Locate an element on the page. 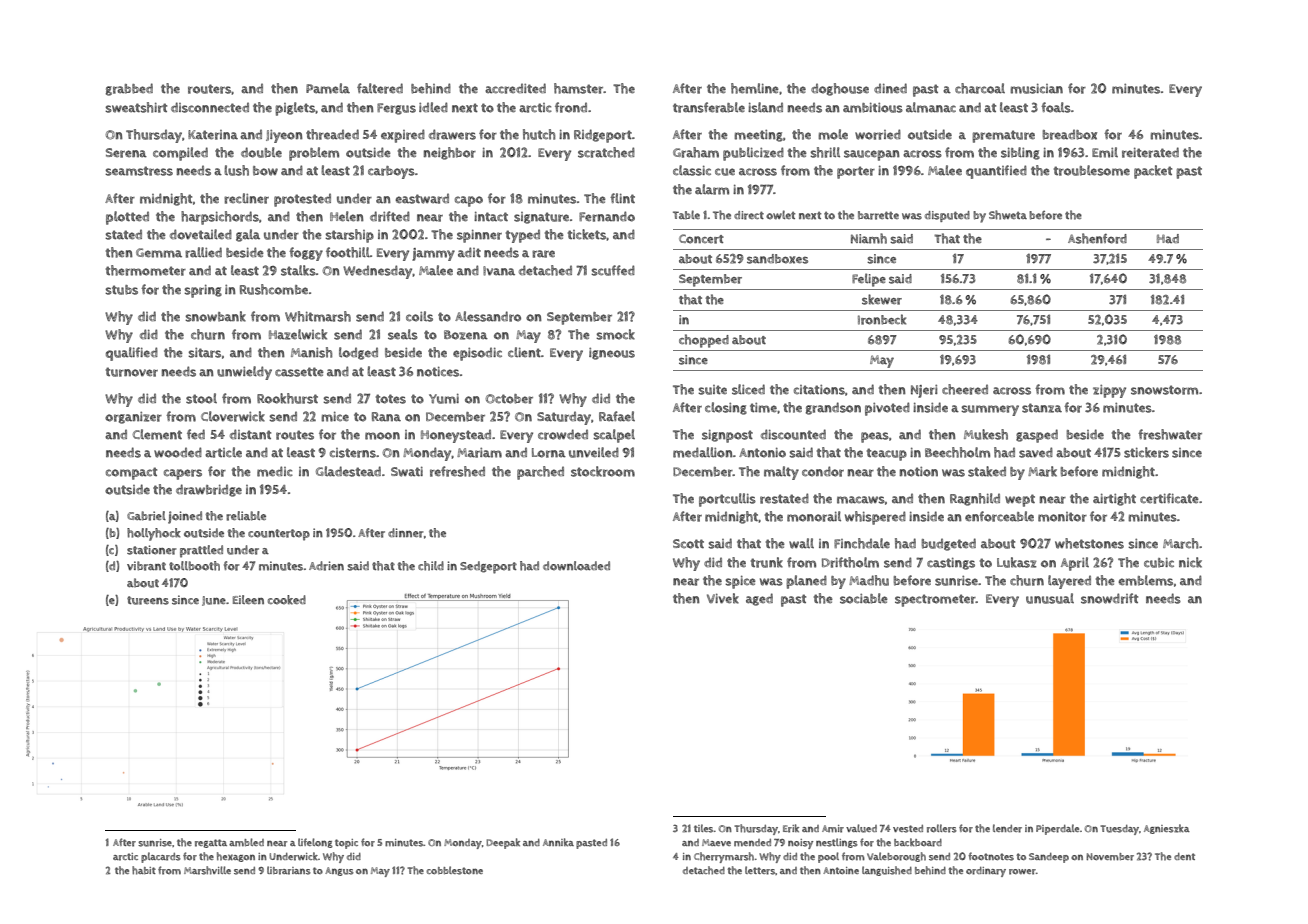 Image resolution: width=1308 pixels, height=924 pixels. staked is located at coordinates (987, 471).
